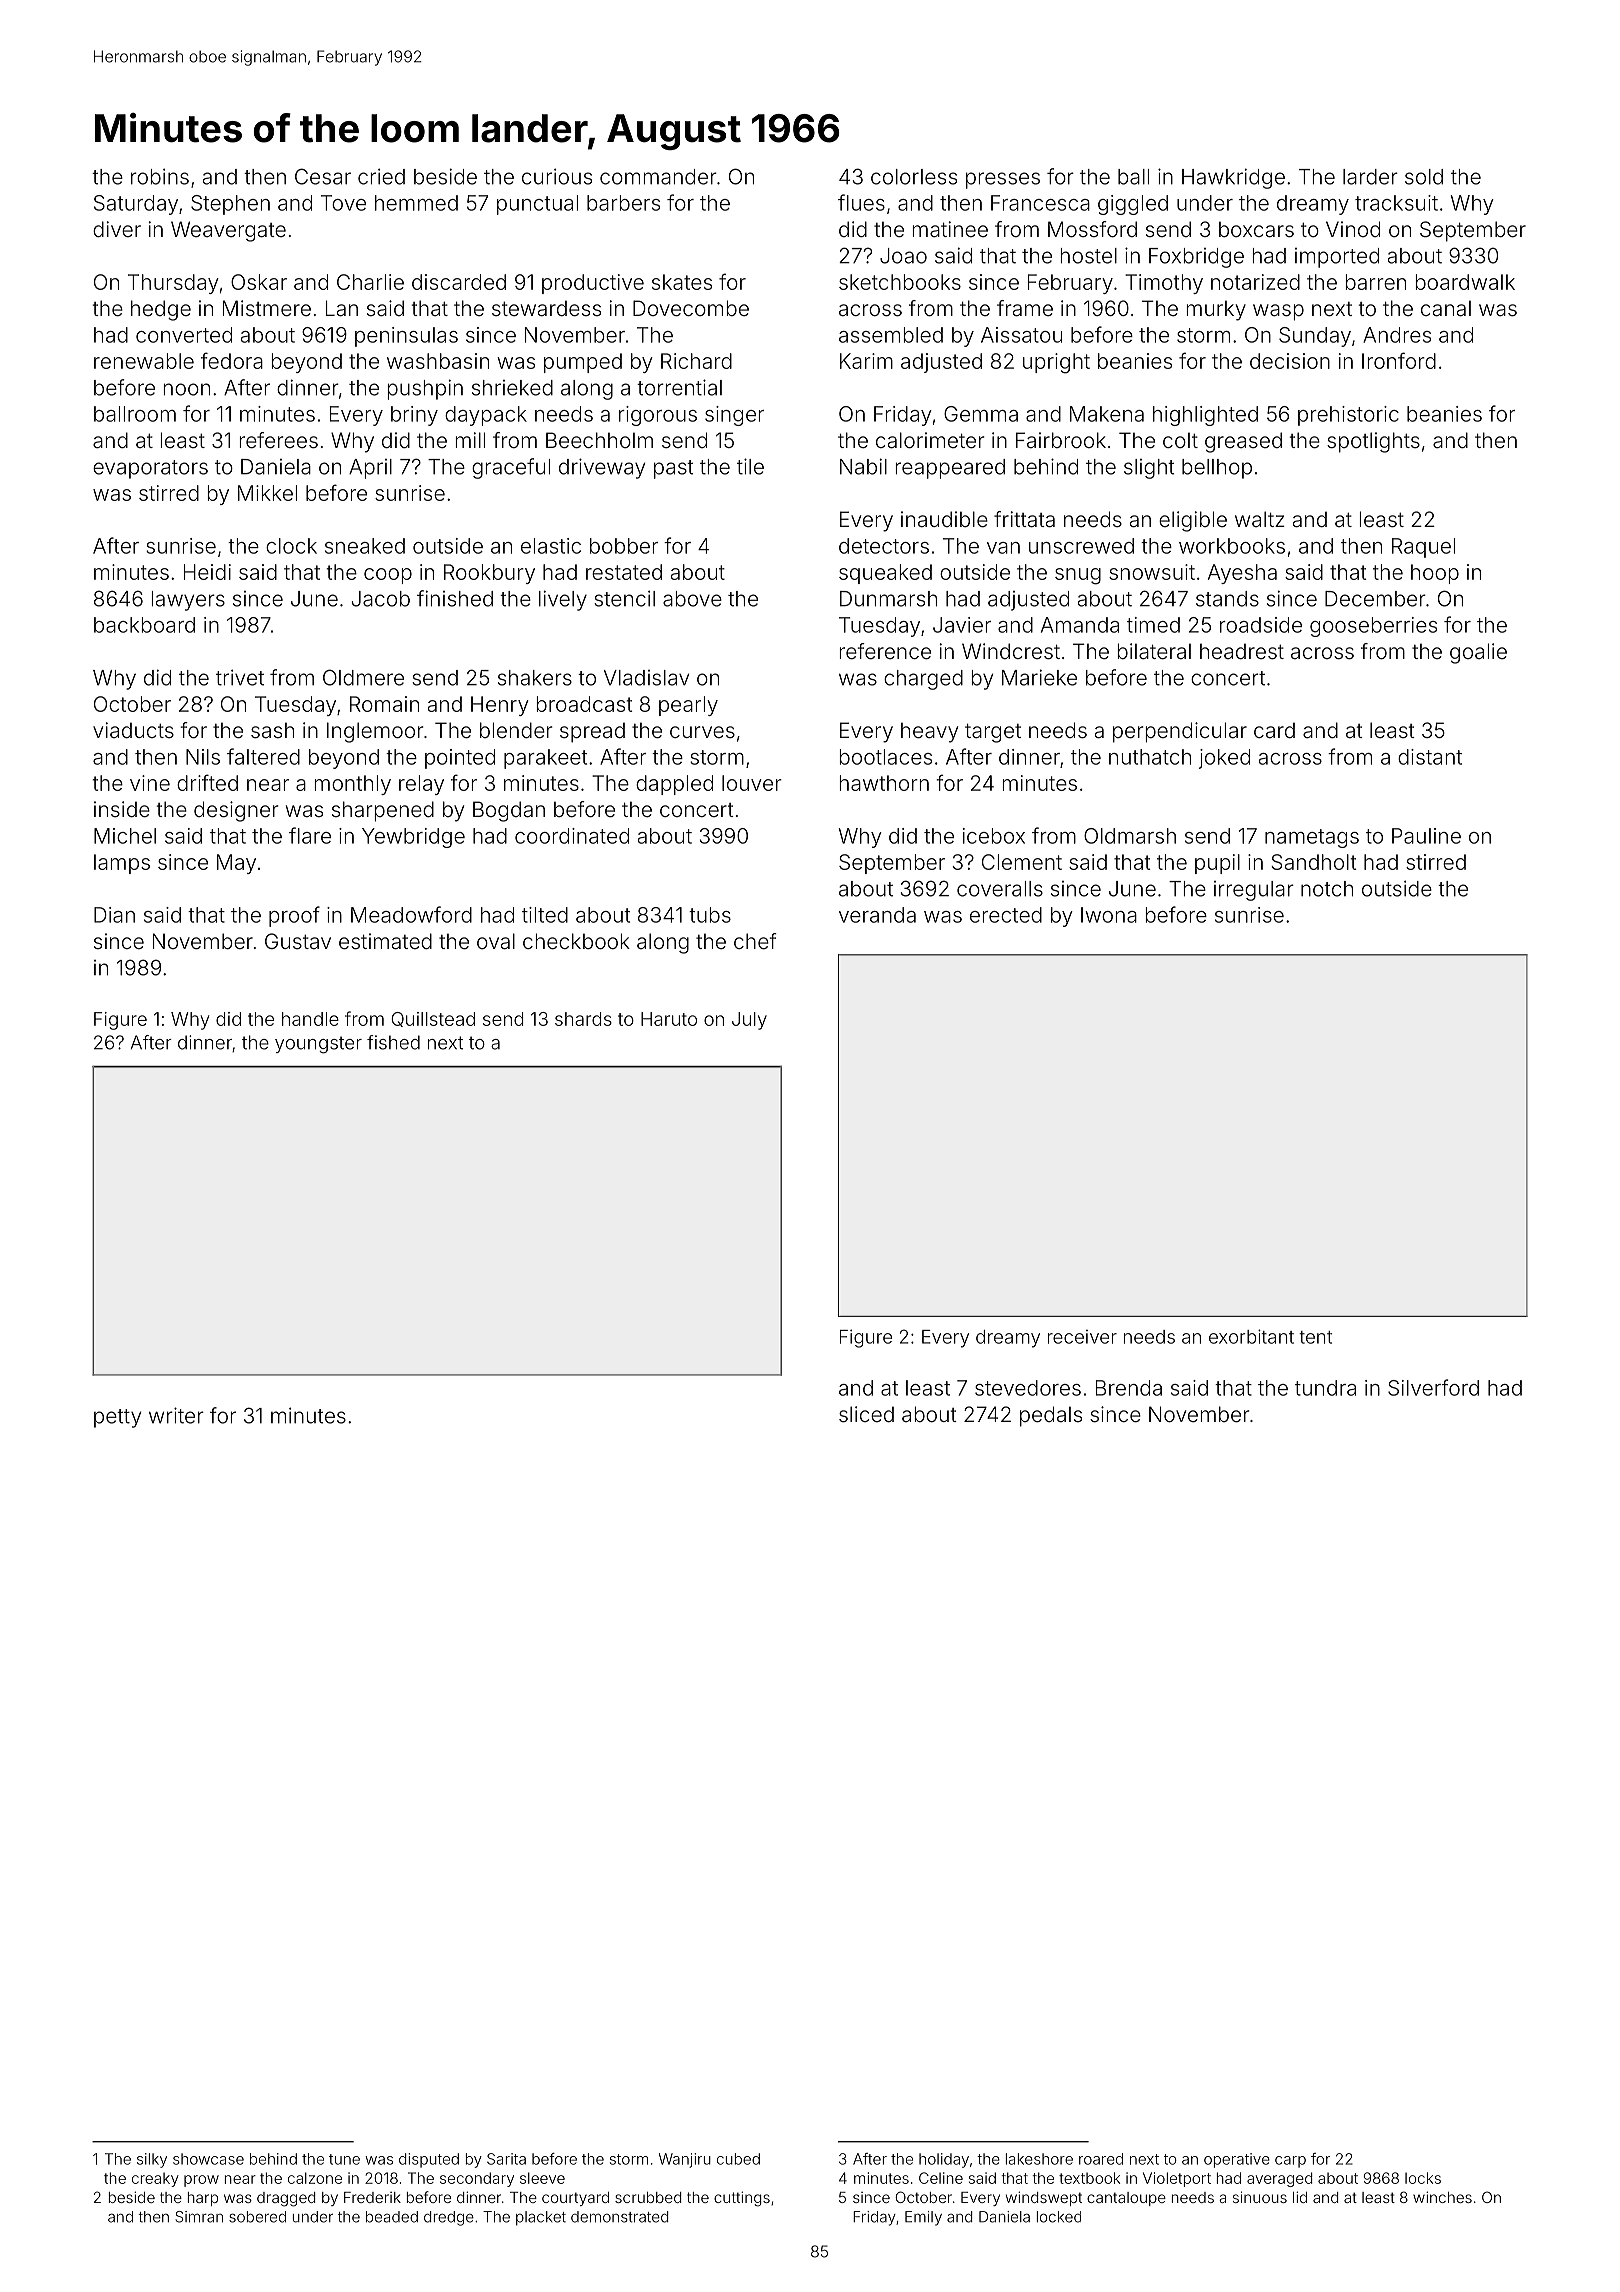  I want to click on Silverford, so click(1433, 1387).
